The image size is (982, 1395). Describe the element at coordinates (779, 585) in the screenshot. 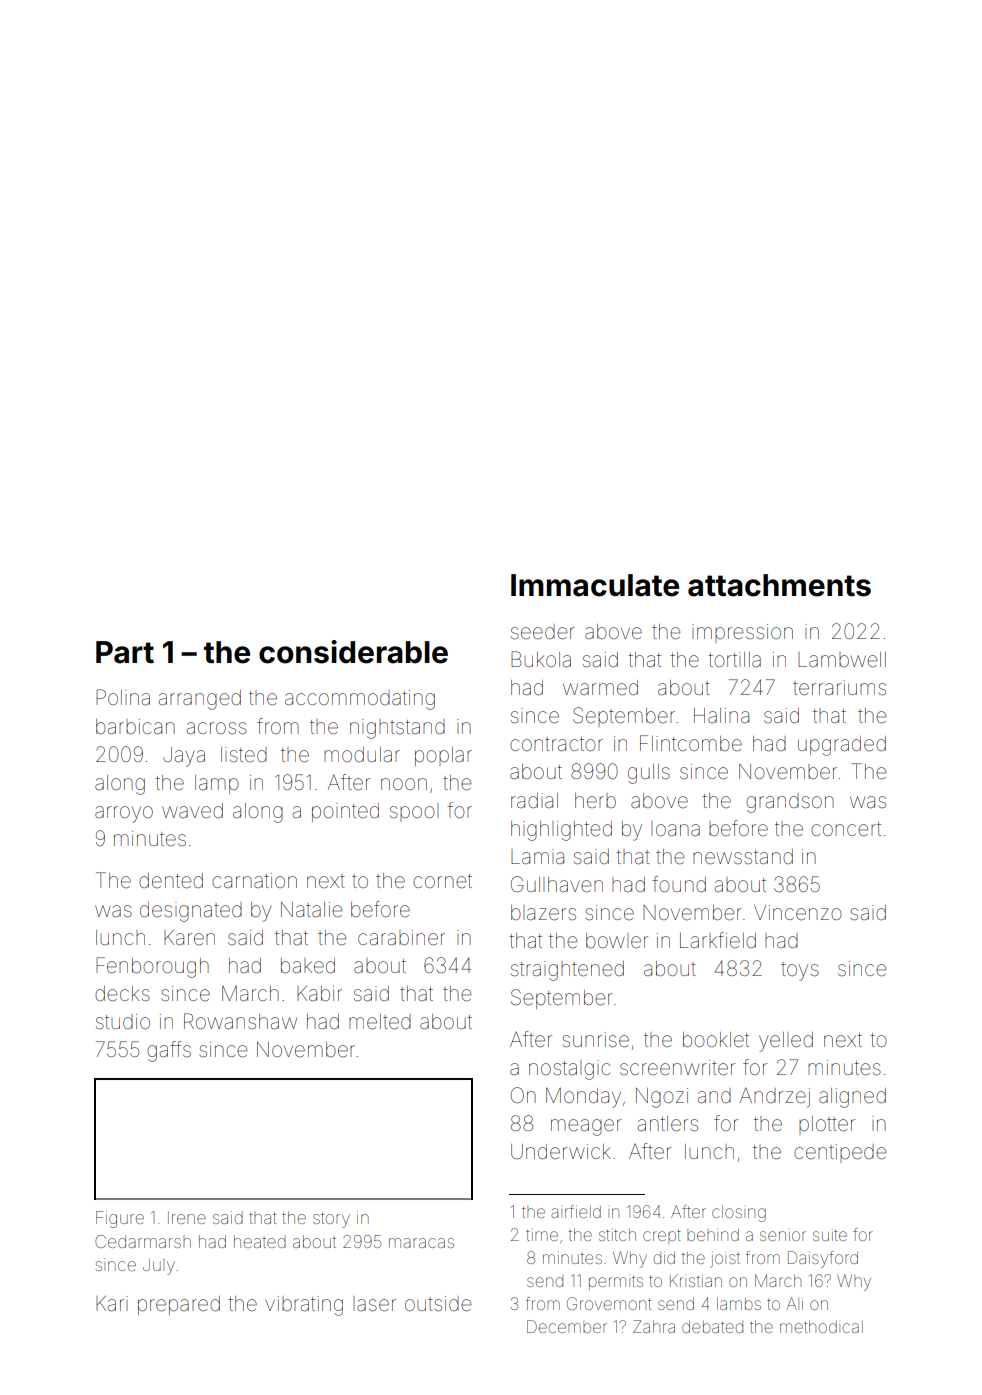

I see `attachments` at that location.
